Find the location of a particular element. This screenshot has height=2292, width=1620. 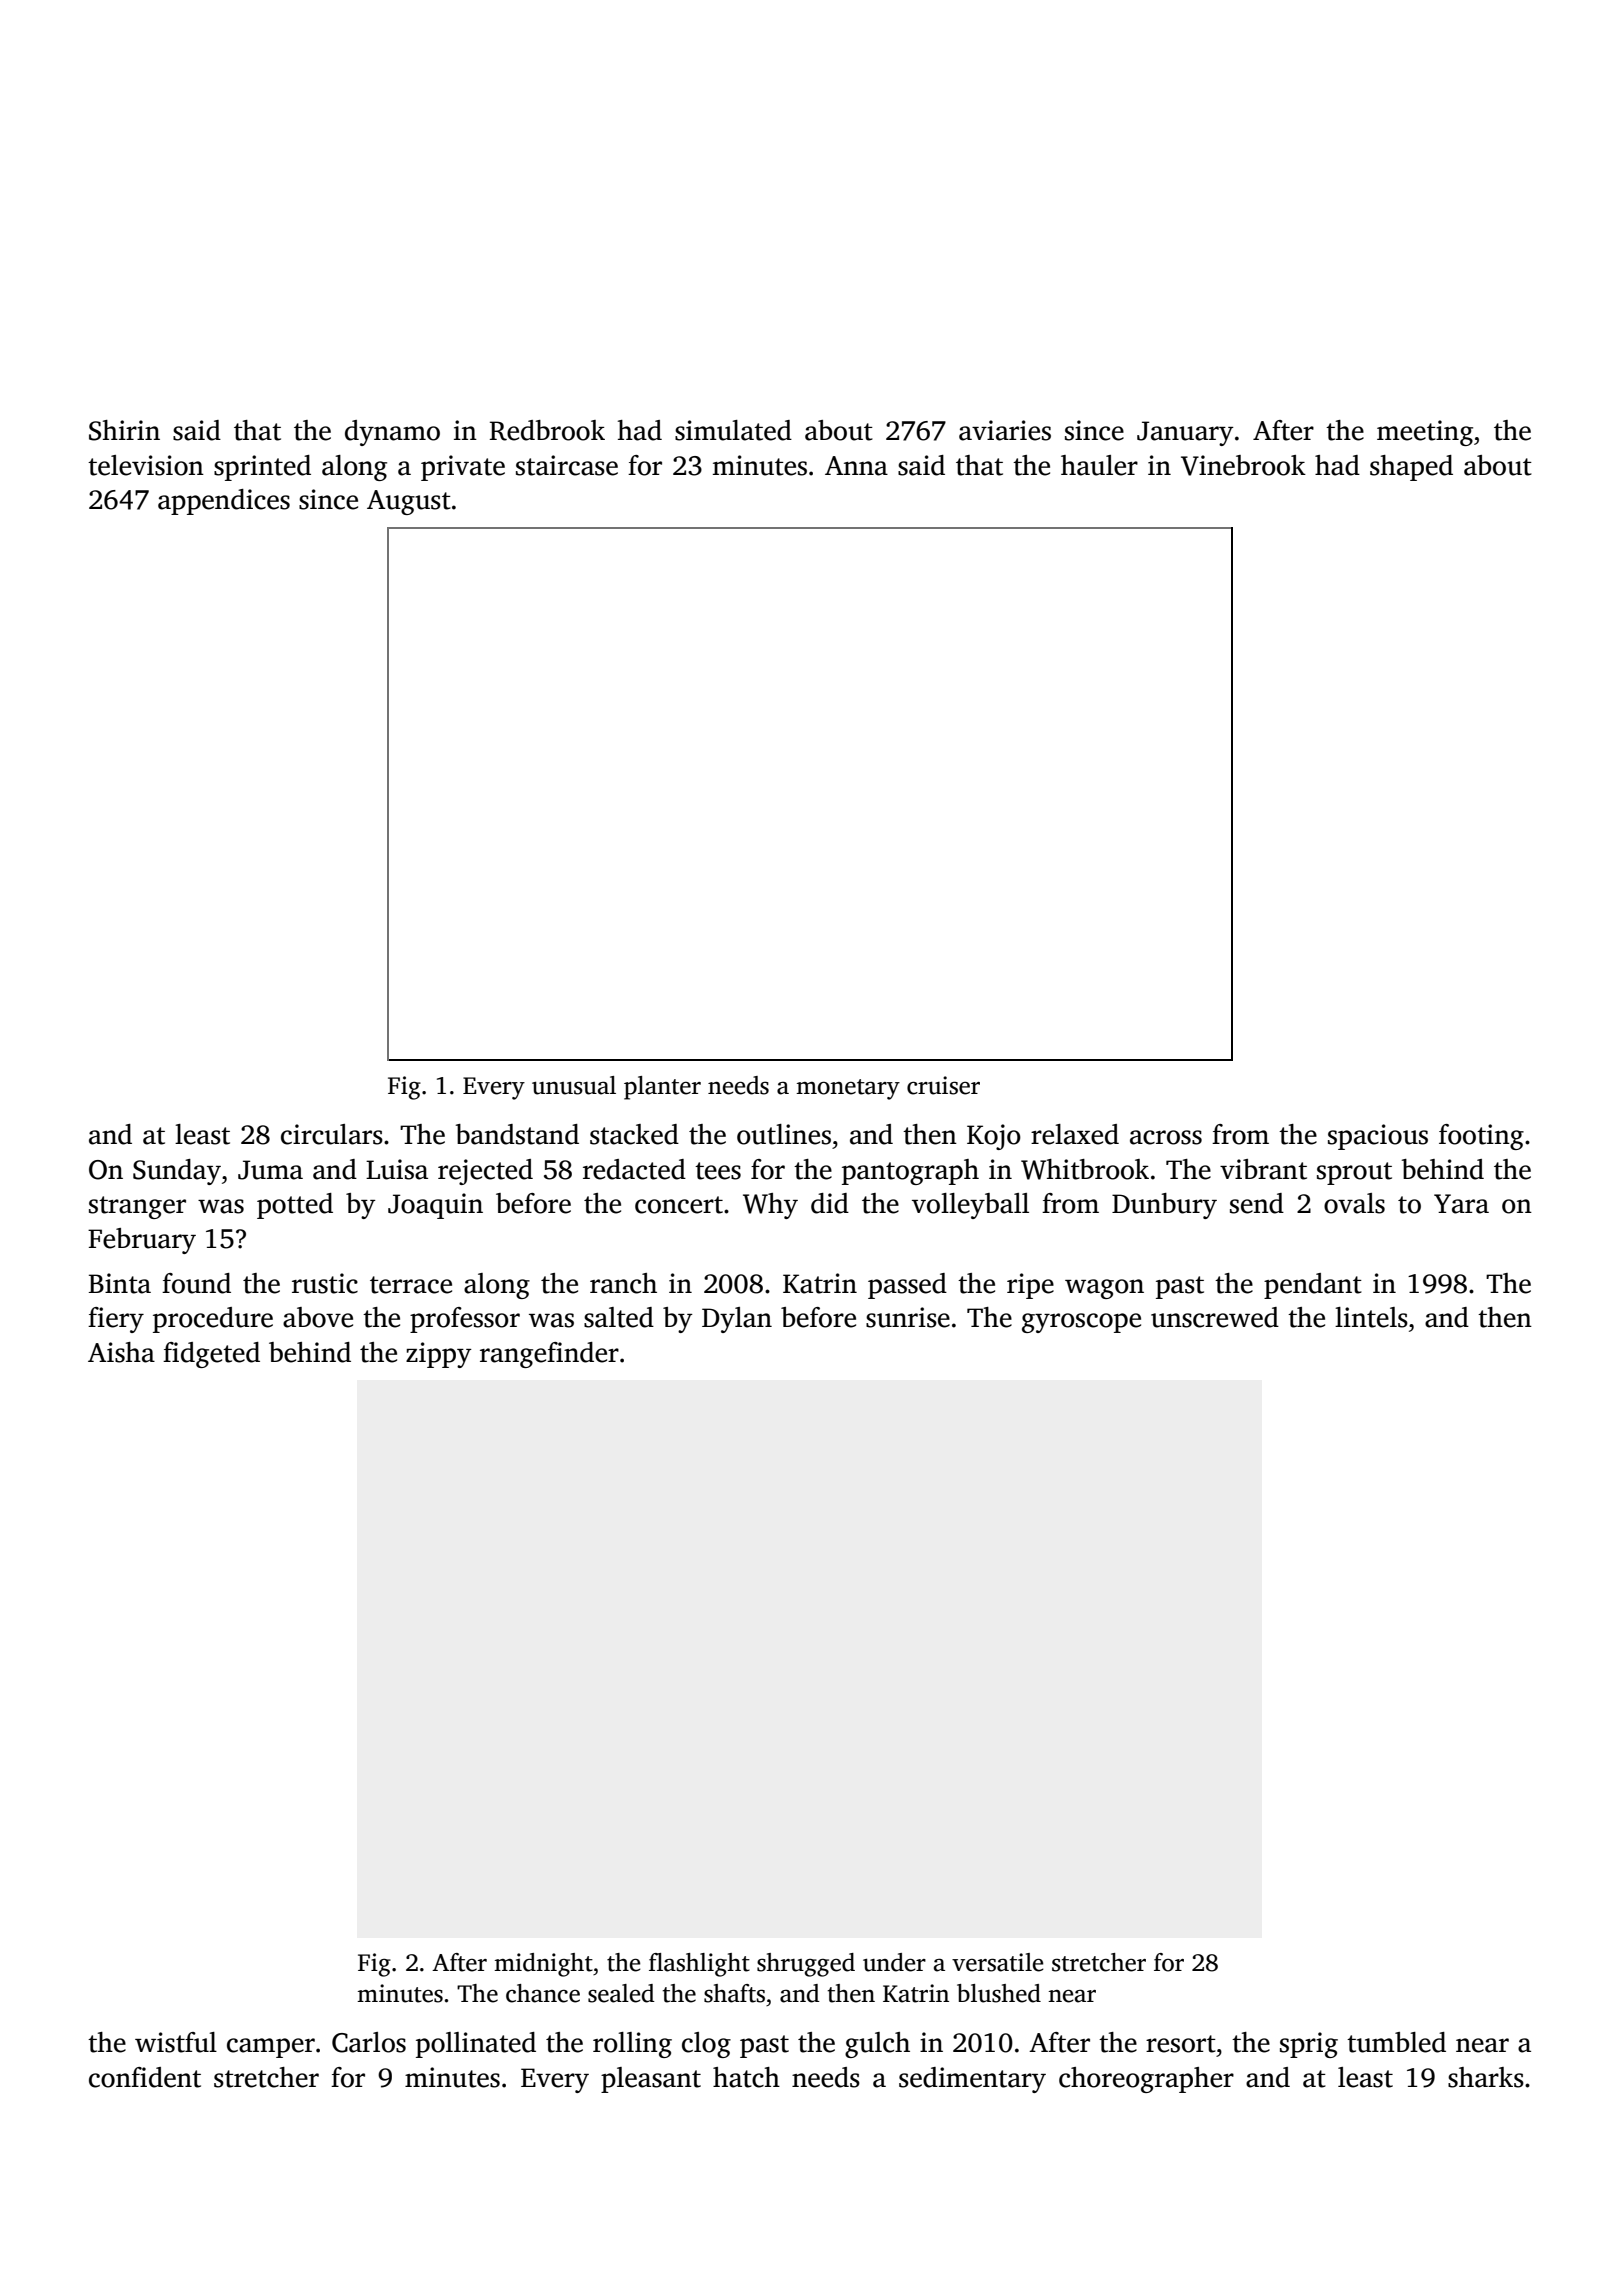

outlines is located at coordinates (784, 1134).
